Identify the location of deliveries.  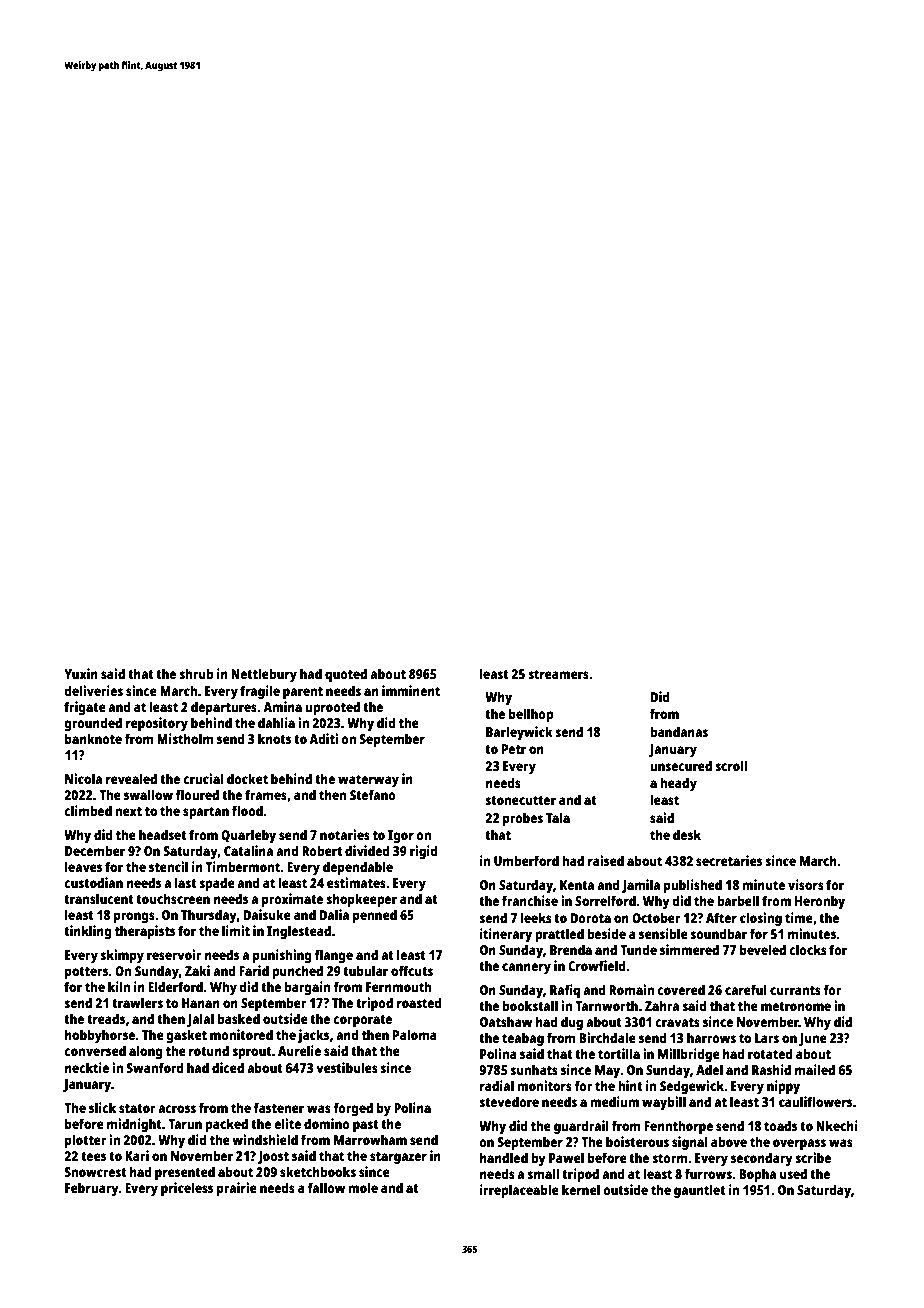
(93, 690).
